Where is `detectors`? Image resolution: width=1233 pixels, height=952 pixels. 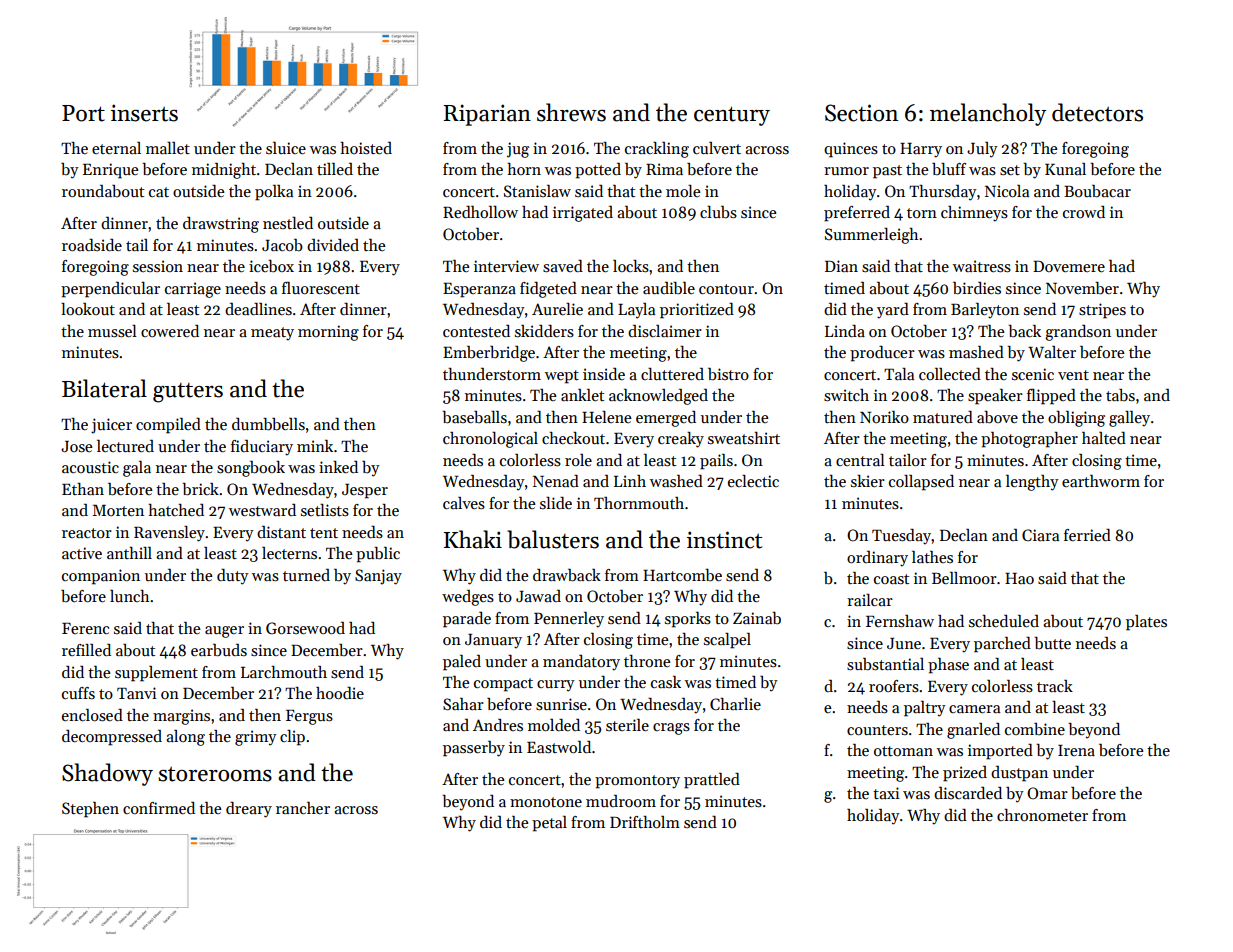
detectors is located at coordinates (1097, 112).
